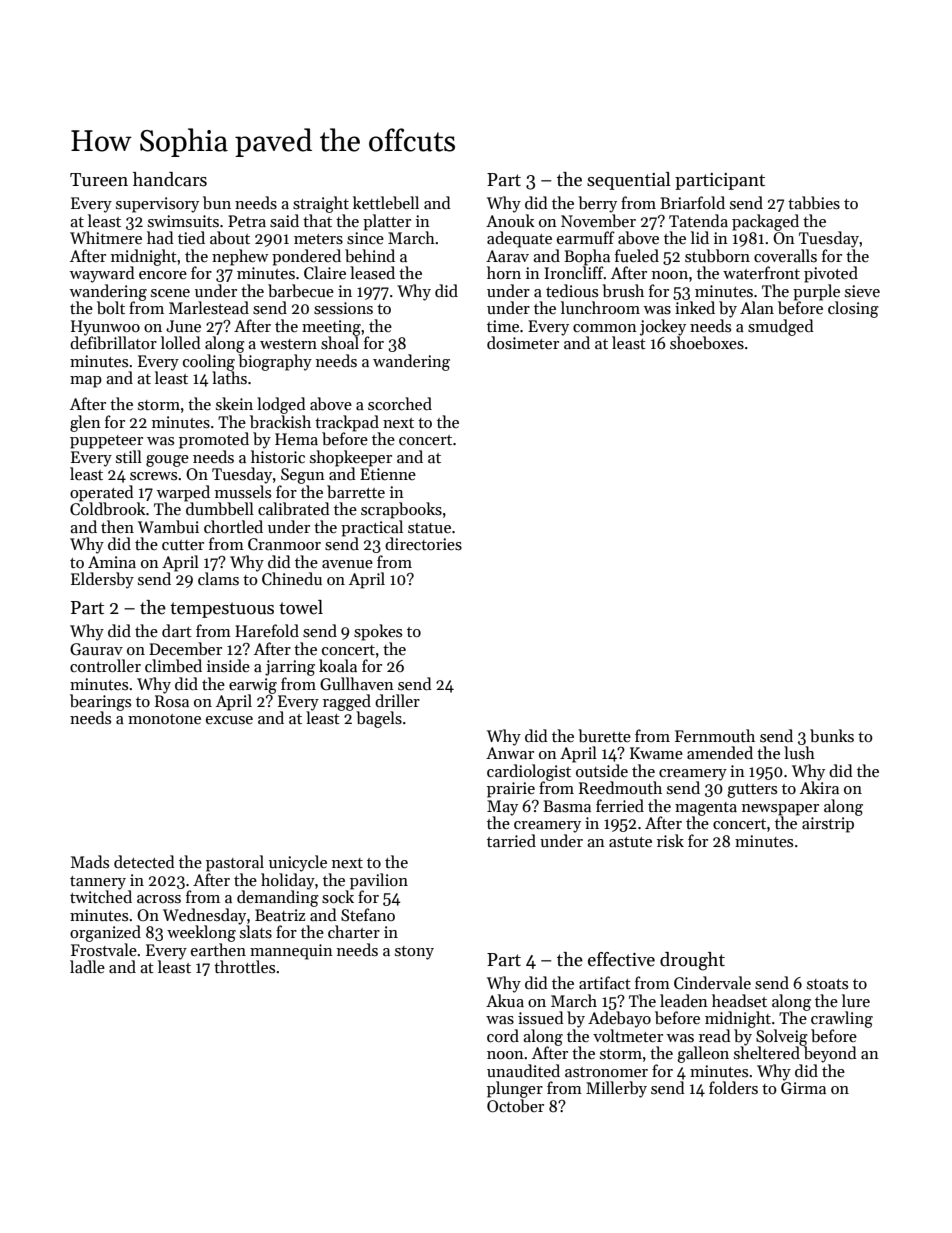 The height and width of the screenshot is (1233, 952). What do you see at coordinates (629, 181) in the screenshot?
I see `sequential` at bounding box center [629, 181].
